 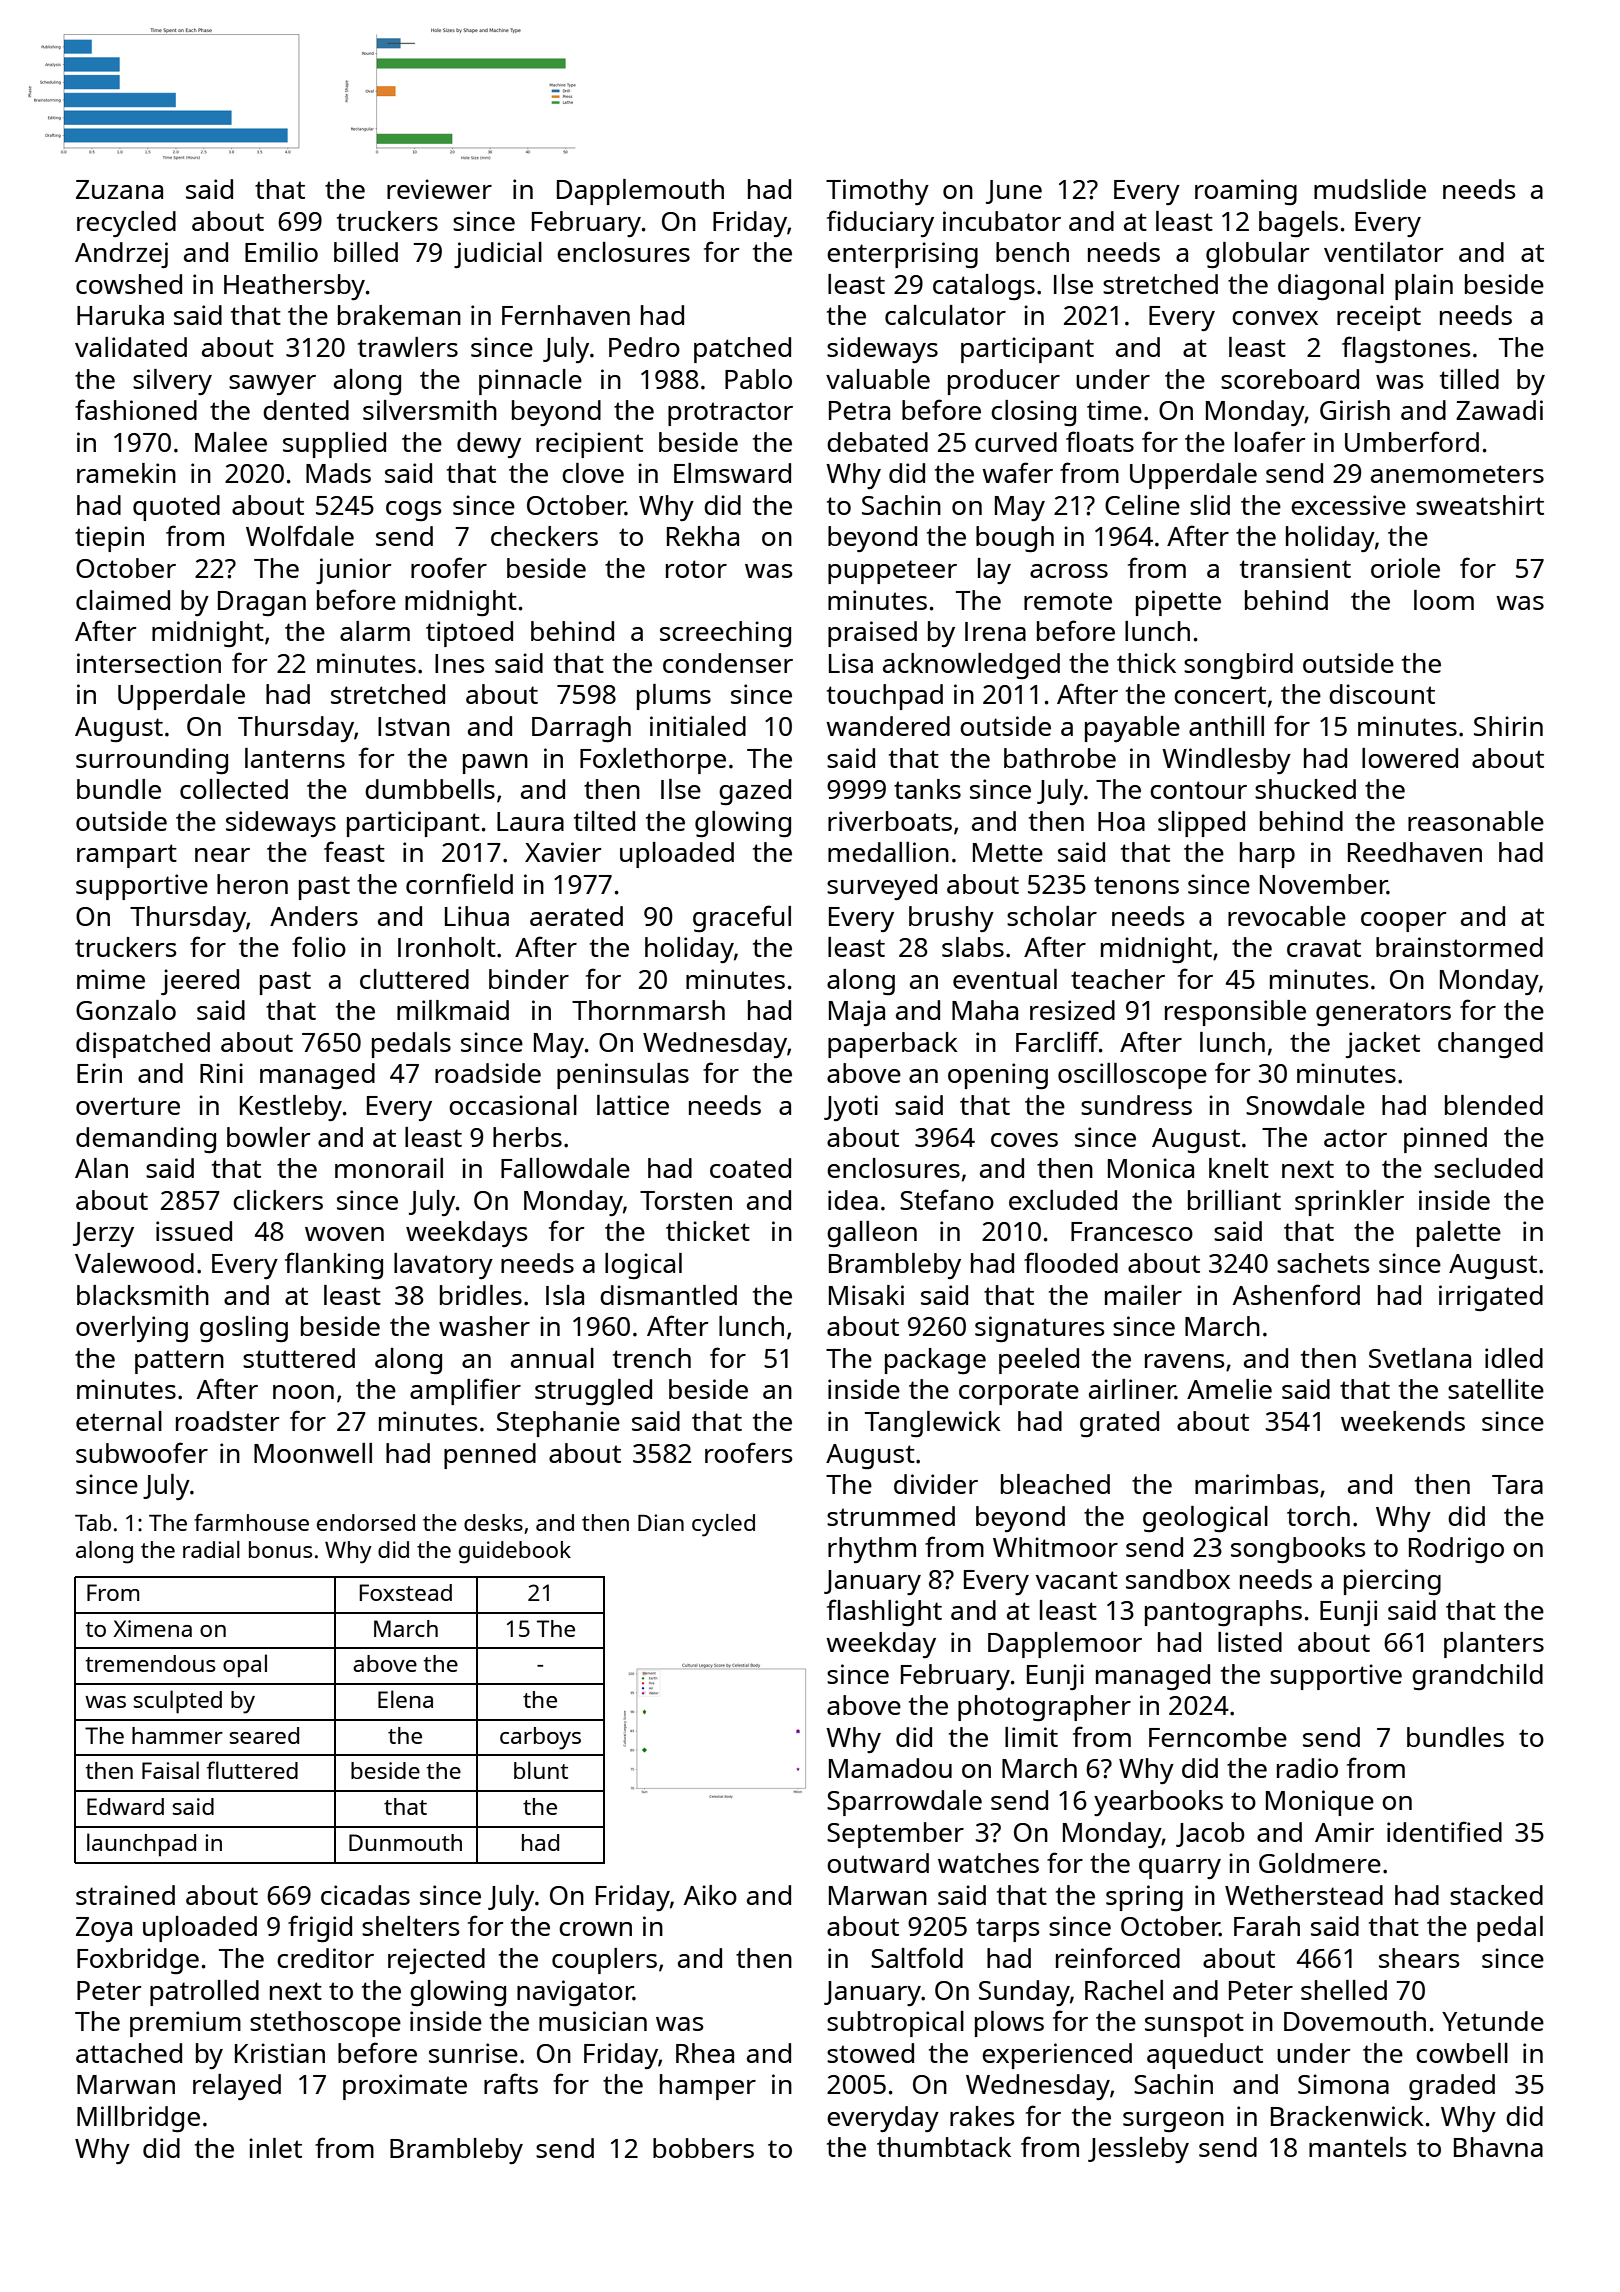 I want to click on bobbers, so click(x=703, y=2148).
